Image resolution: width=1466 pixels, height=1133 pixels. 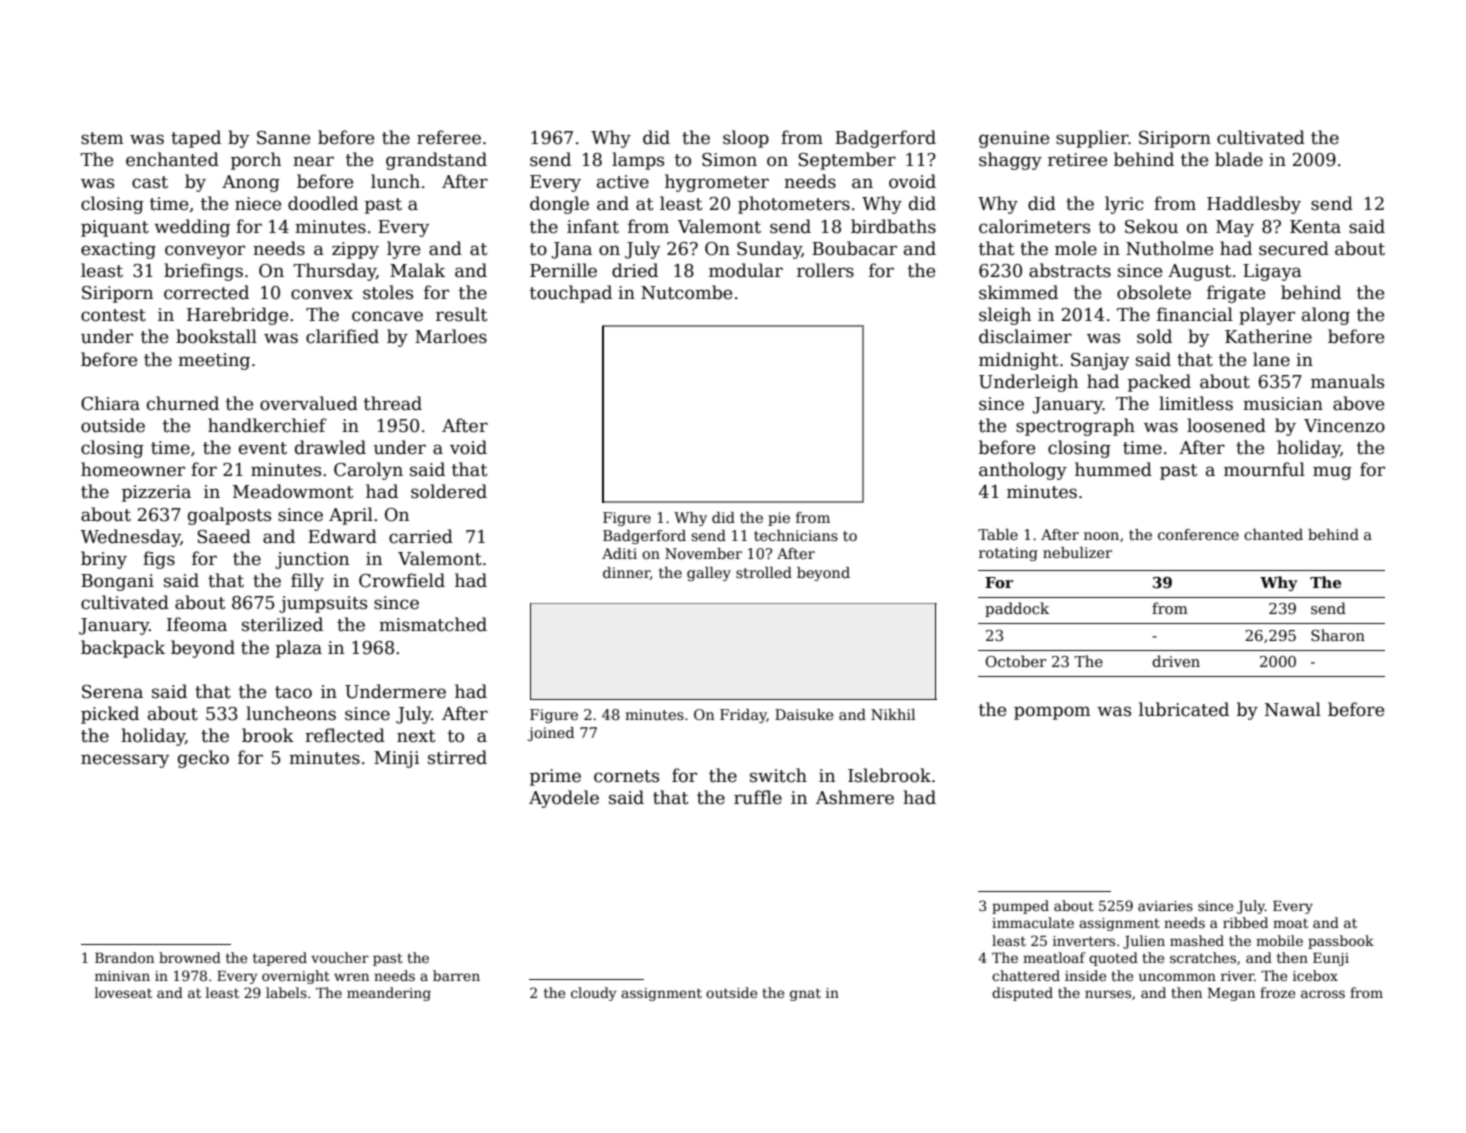 What do you see at coordinates (1165, 906) in the page?
I see `aviaries` at bounding box center [1165, 906].
